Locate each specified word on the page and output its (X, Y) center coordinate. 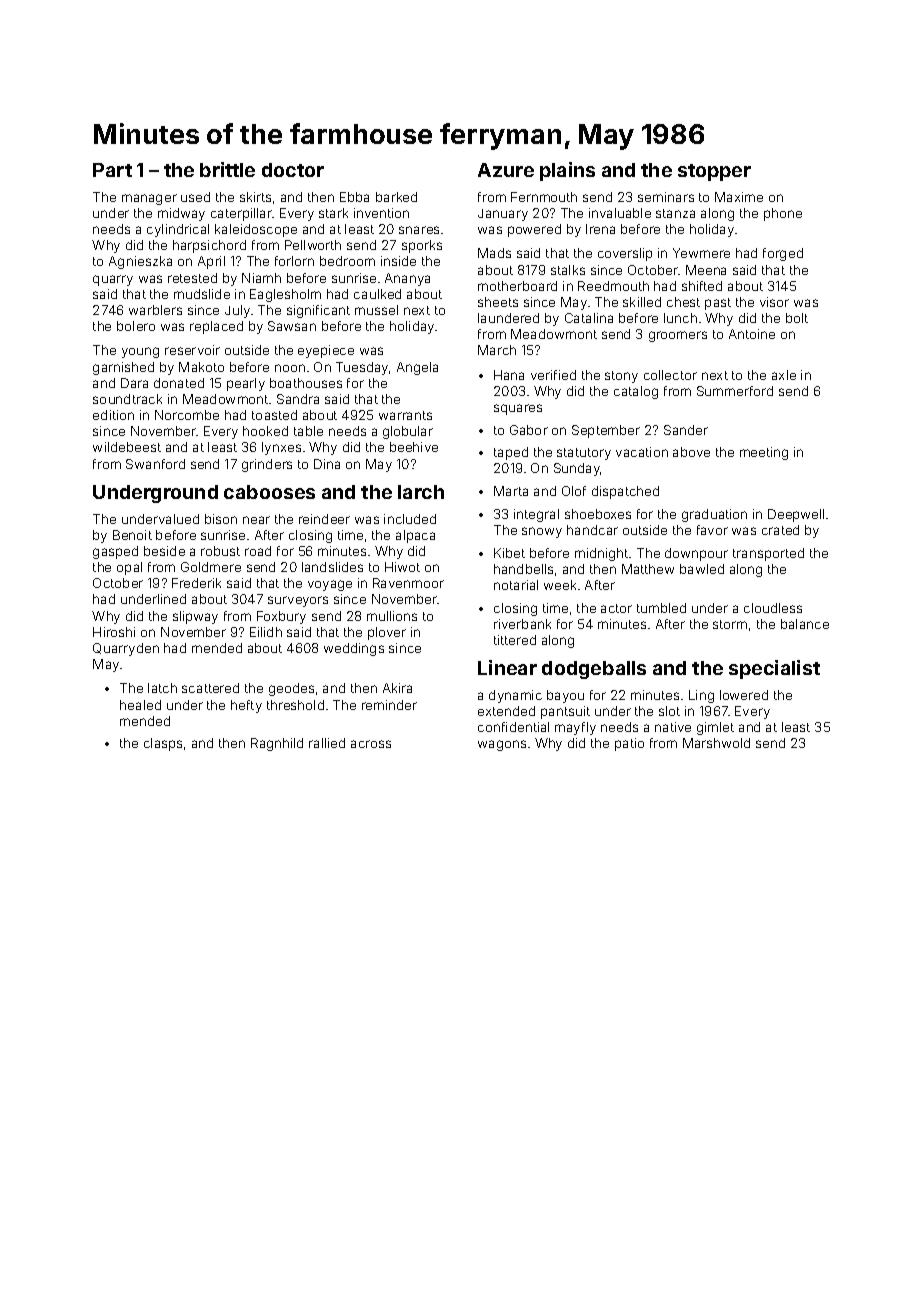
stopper (714, 172)
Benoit (132, 535)
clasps (163, 744)
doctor (293, 170)
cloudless (773, 608)
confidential (513, 727)
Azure (506, 170)
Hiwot (402, 567)
